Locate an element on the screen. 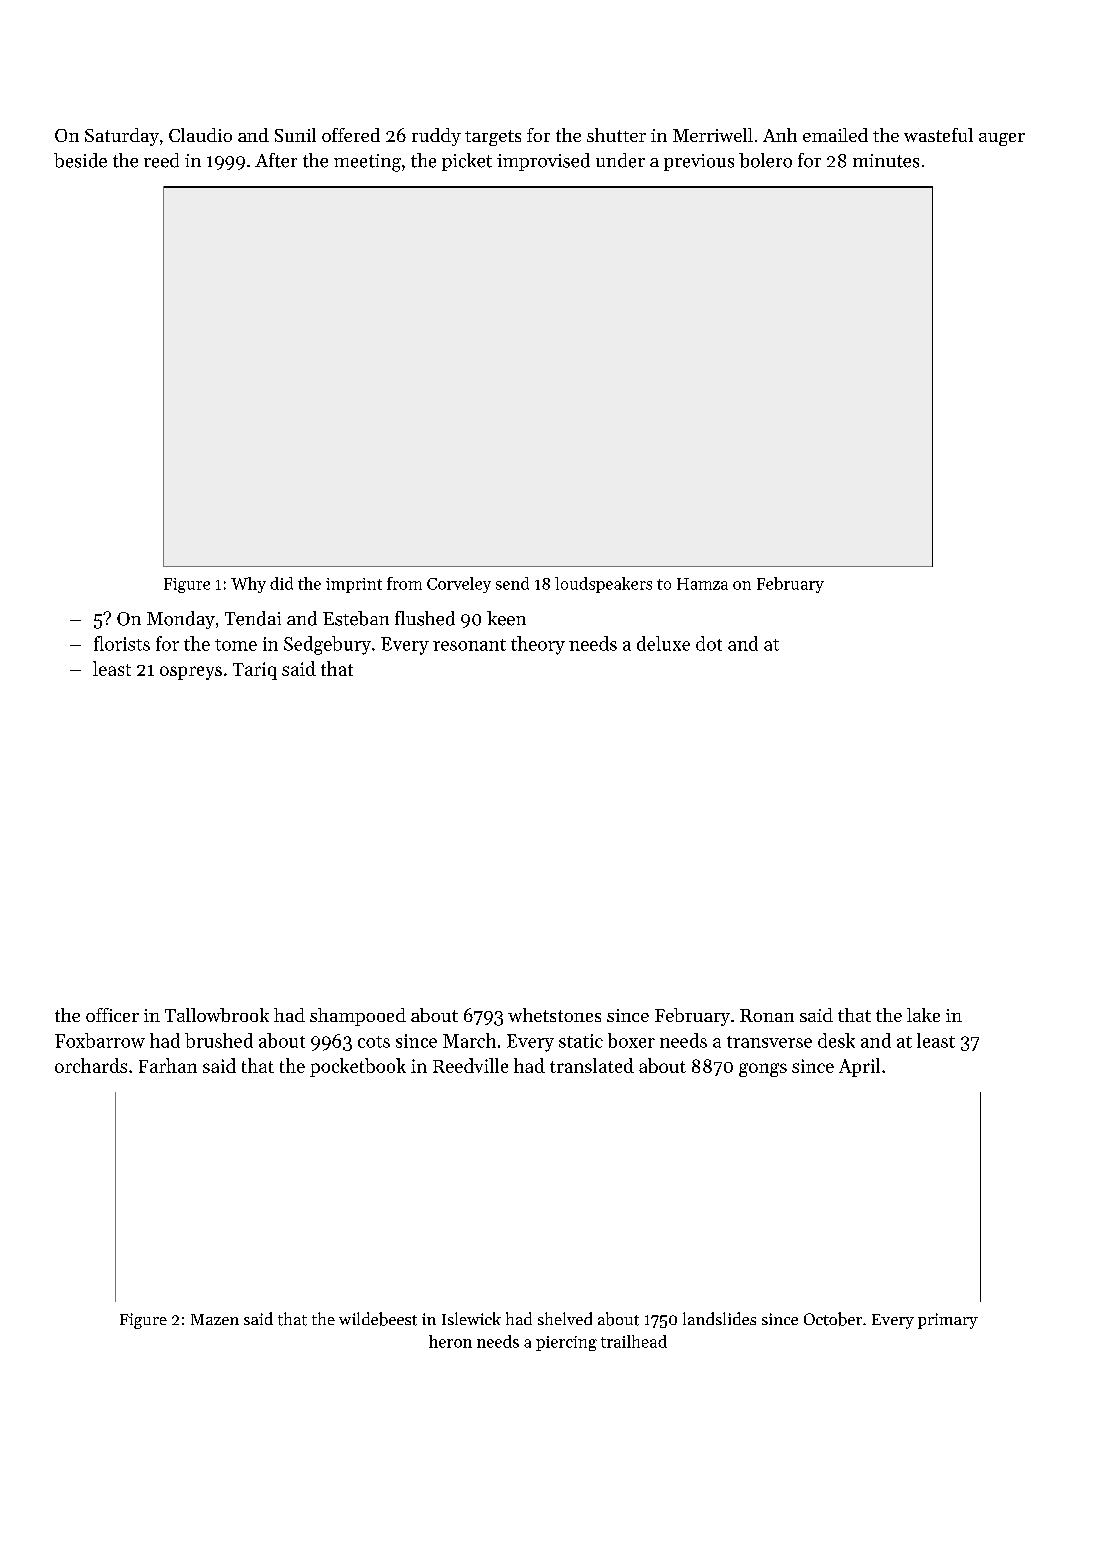 The width and height of the screenshot is (1096, 1550). loudspeakers is located at coordinates (603, 585).
